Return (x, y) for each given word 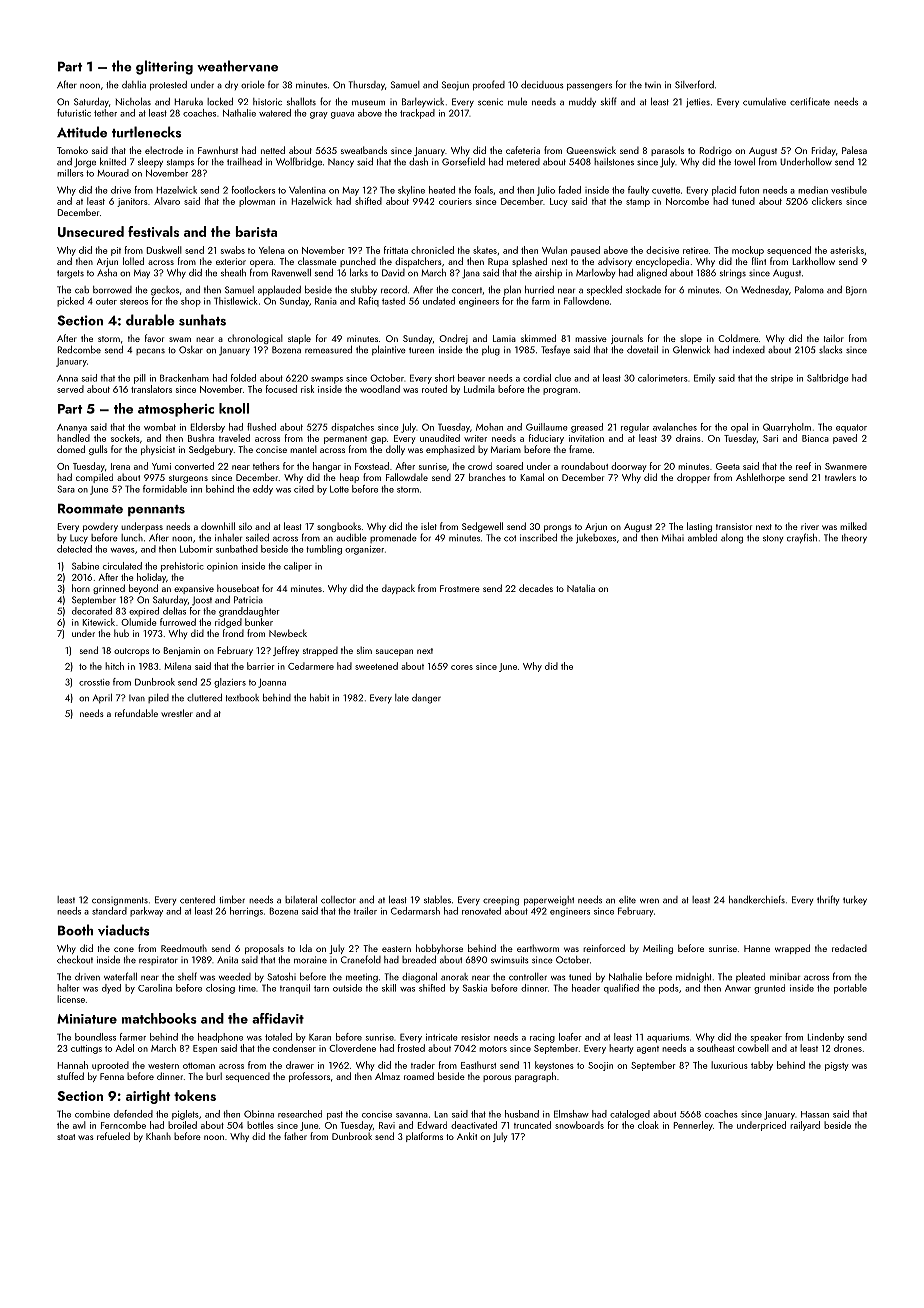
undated (439, 301)
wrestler (177, 713)
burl (214, 1076)
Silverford (694, 84)
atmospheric (176, 410)
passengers (589, 87)
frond (233, 633)
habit (319, 698)
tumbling (324, 550)
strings (733, 274)
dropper (693, 478)
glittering (164, 67)
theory (854, 539)
